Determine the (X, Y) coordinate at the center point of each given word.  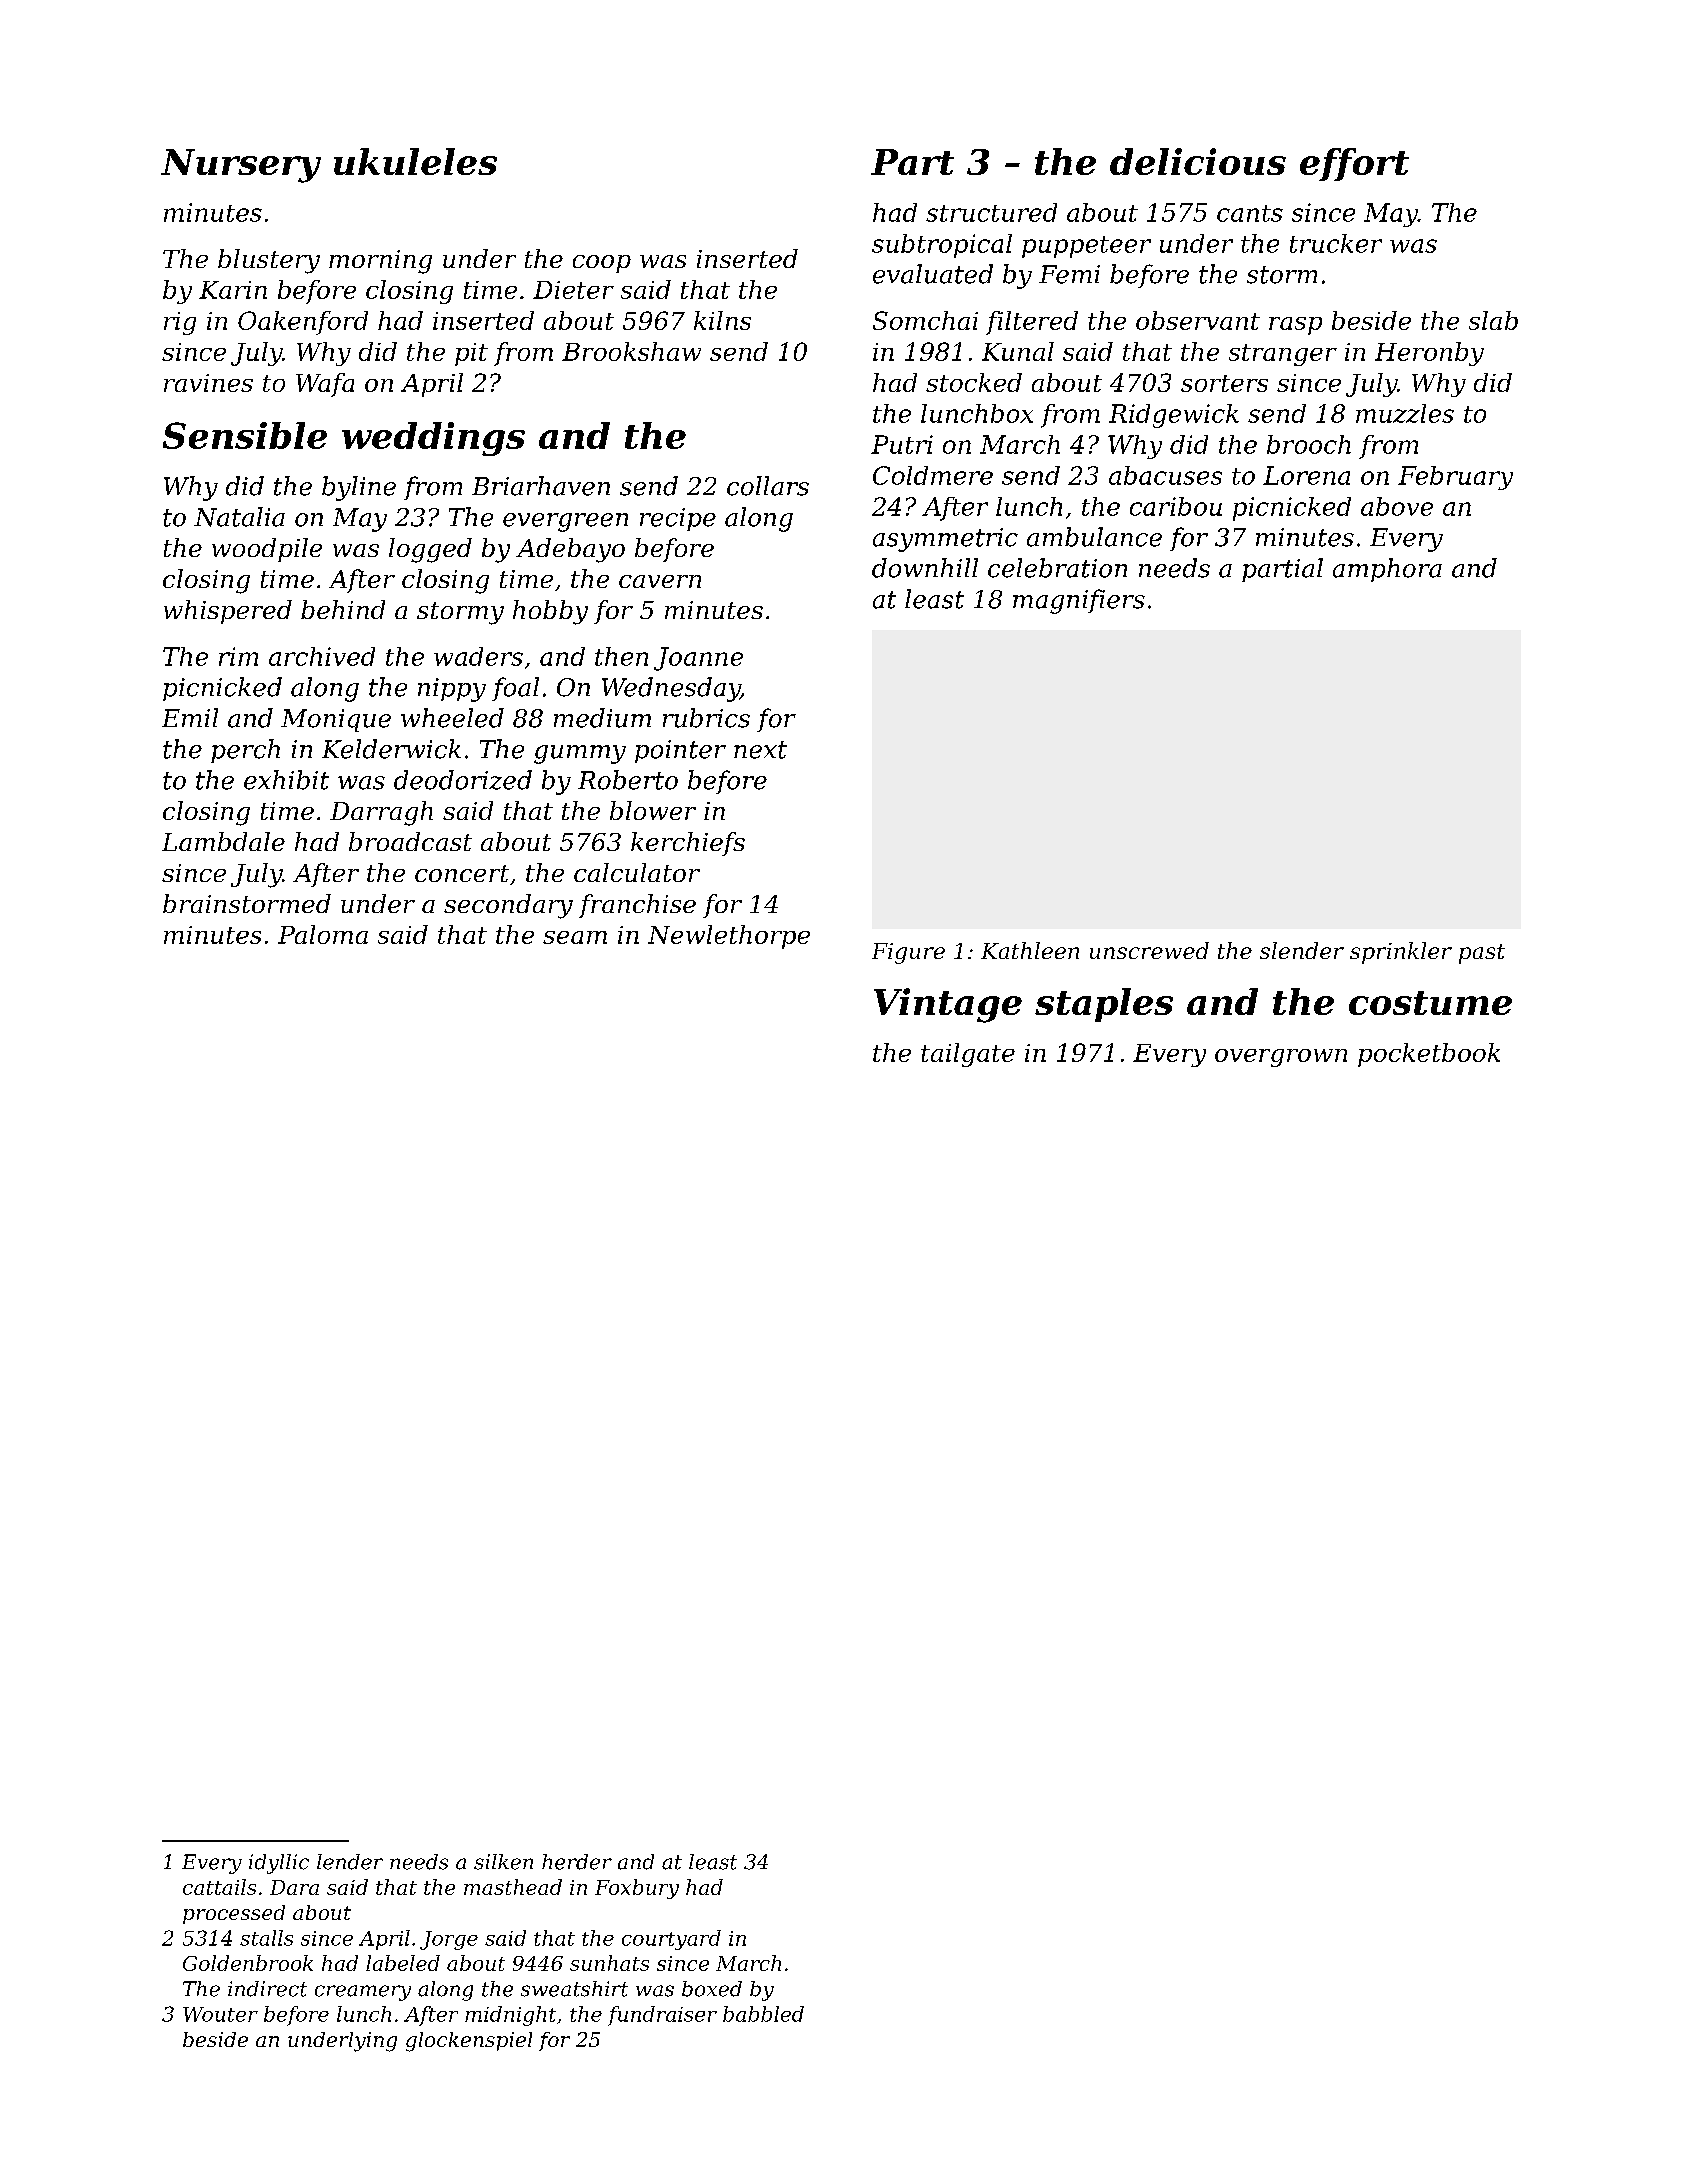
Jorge (449, 1940)
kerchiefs (688, 844)
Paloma (323, 934)
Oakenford (303, 323)
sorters (1224, 383)
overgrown (1281, 1058)
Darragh (381, 813)
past (1482, 954)
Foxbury (637, 1889)
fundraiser (662, 2016)
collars (768, 486)
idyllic (279, 1864)
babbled (763, 2014)
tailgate (968, 1055)
